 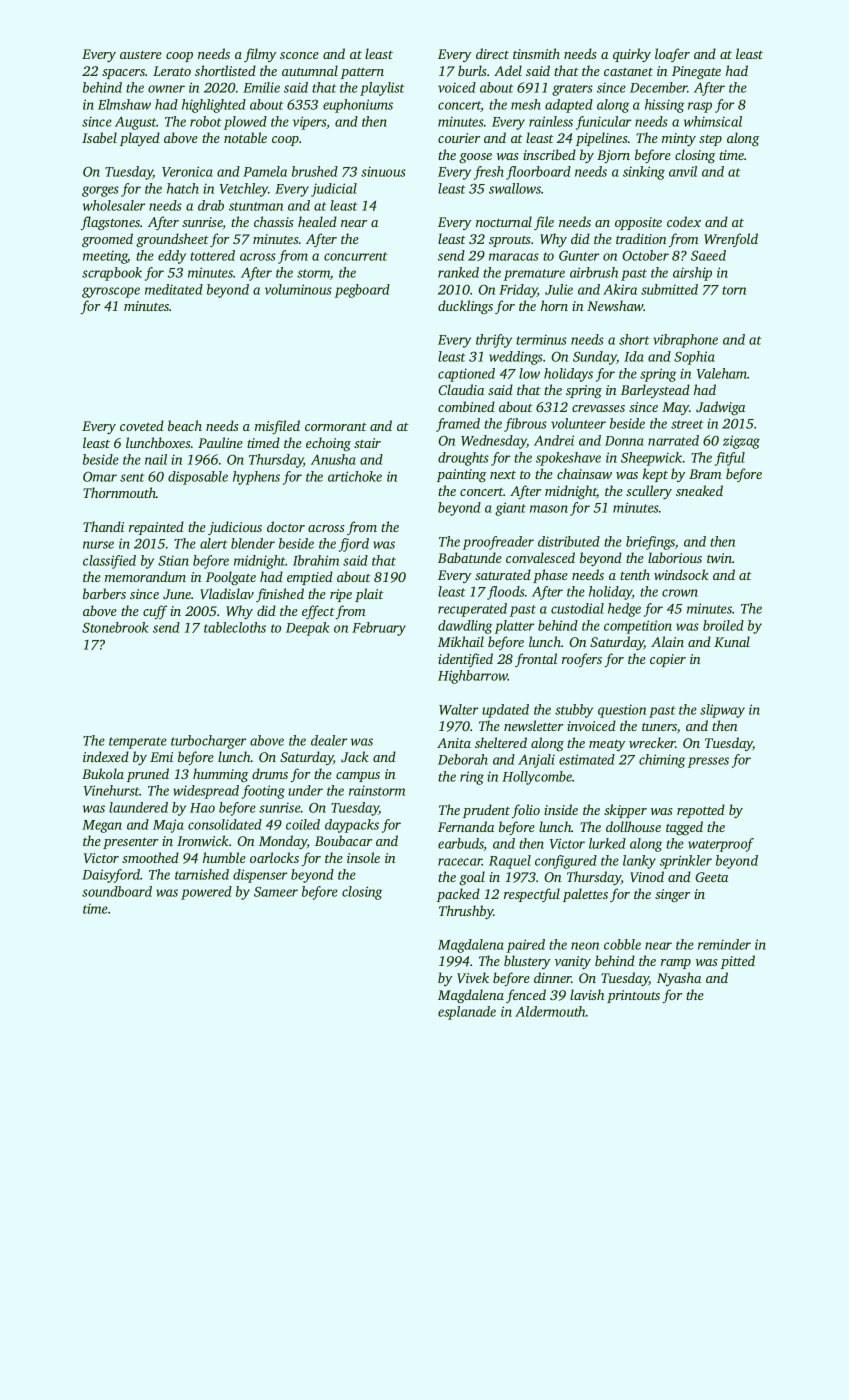 What do you see at coordinates (260, 55) in the screenshot?
I see `filmy` at bounding box center [260, 55].
